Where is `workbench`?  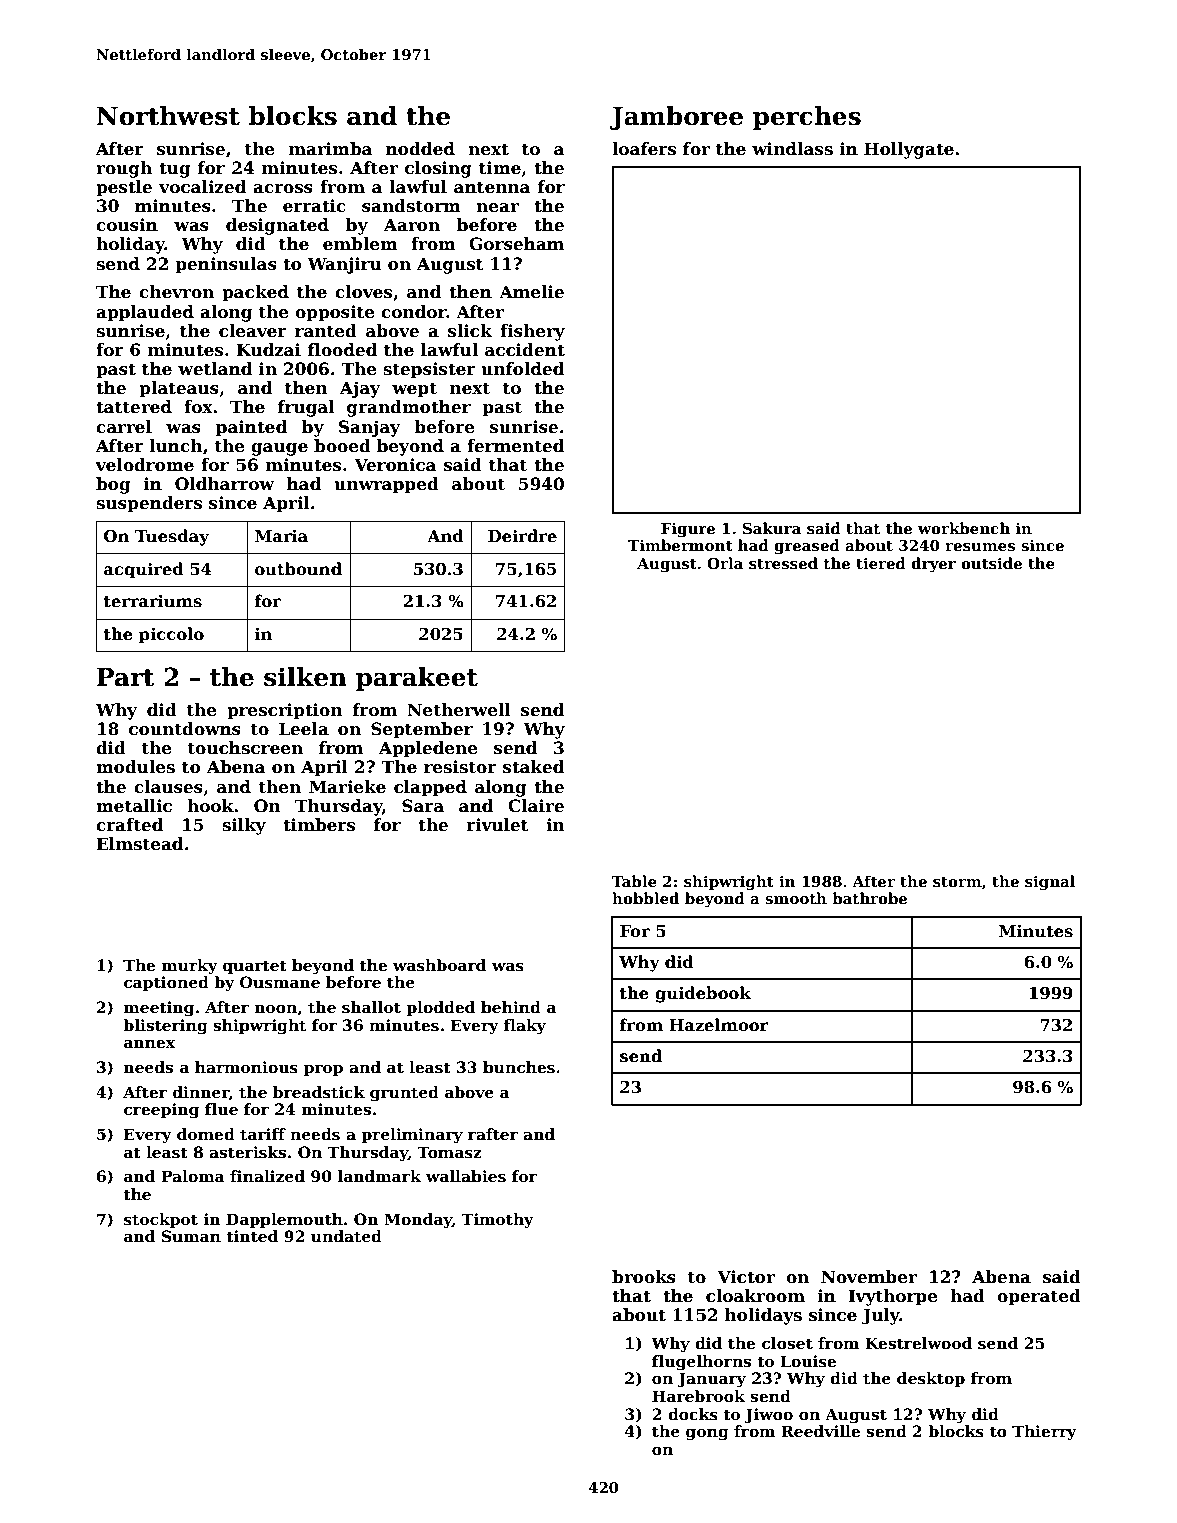
workbench is located at coordinates (964, 528).
